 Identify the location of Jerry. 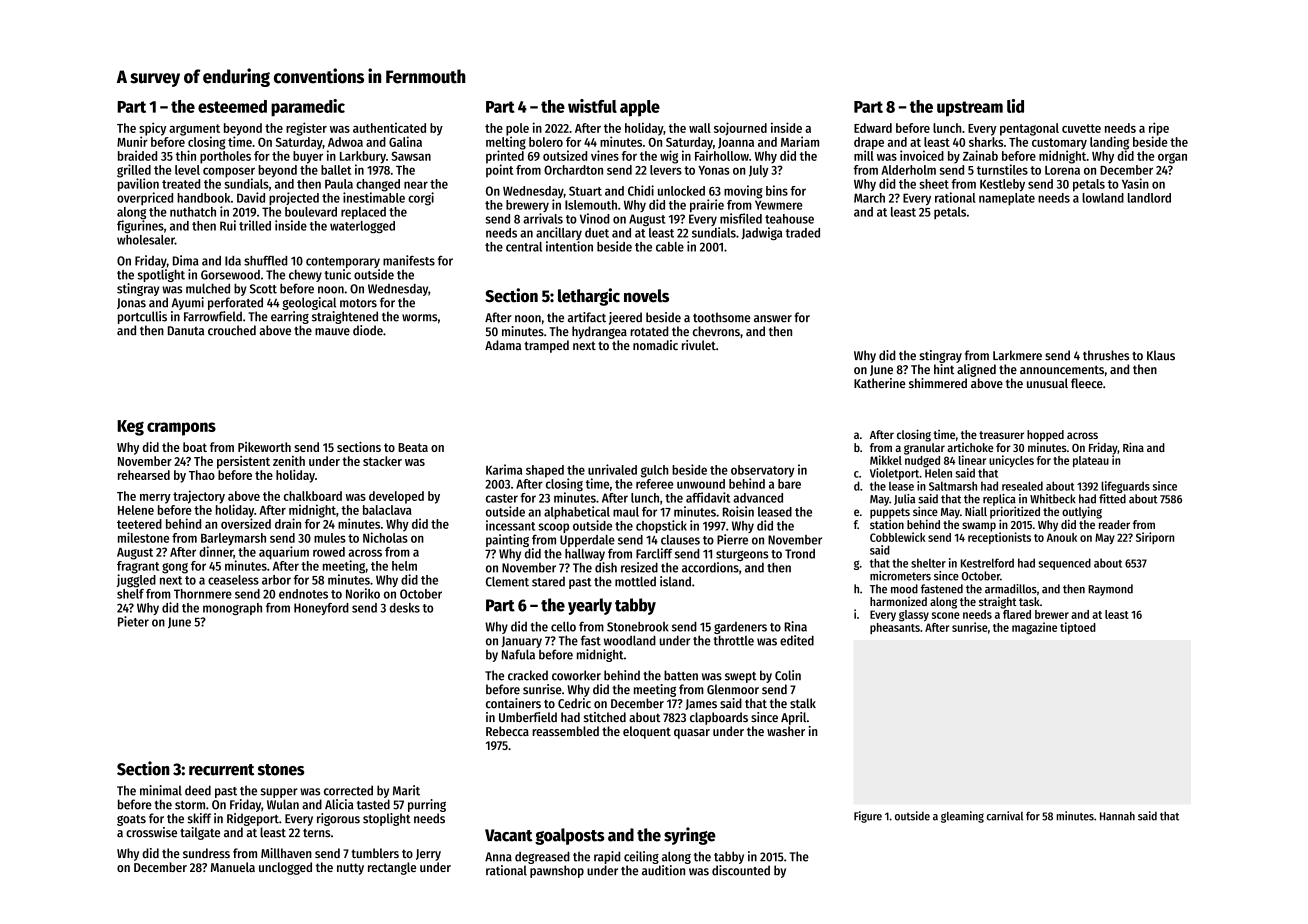
(428, 855).
